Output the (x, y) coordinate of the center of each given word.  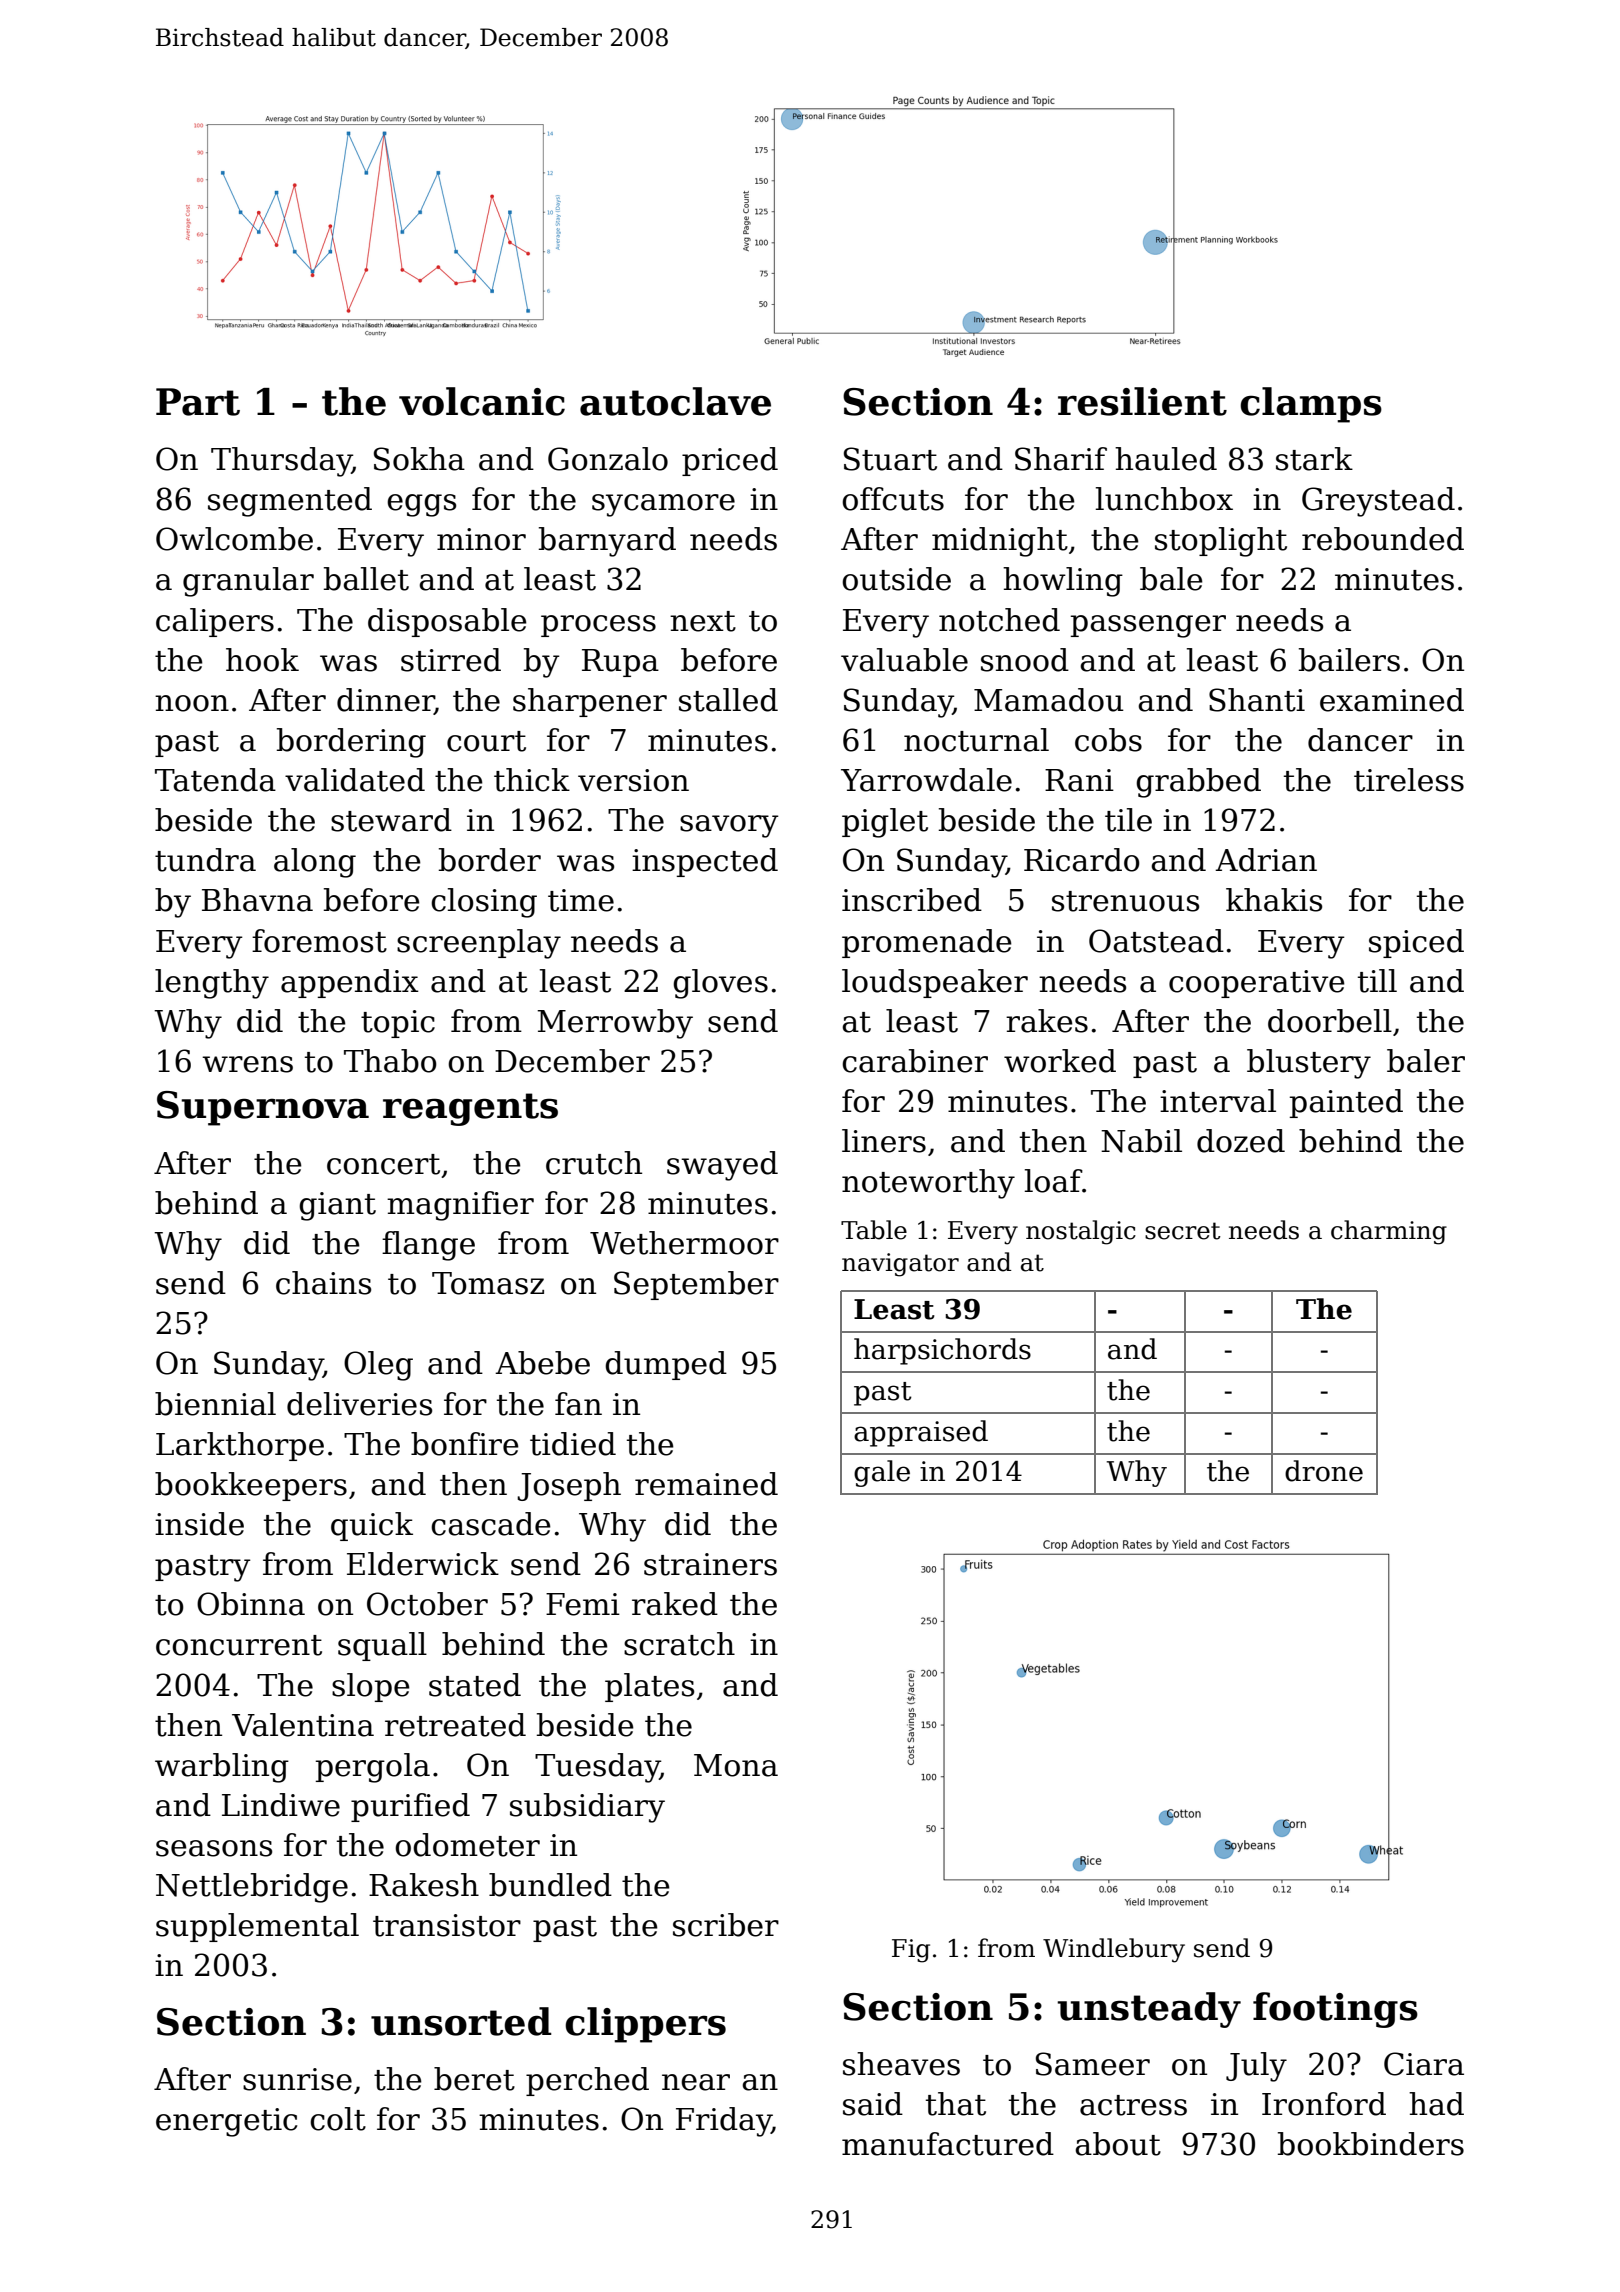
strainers (710, 1564)
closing (484, 903)
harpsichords (942, 1351)
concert (383, 1164)
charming (1389, 1232)
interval (1218, 1101)
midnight (1000, 542)
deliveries (359, 1404)
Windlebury (1114, 1950)
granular (248, 582)
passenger (1148, 626)
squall (382, 1646)
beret (474, 2079)
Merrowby (615, 1024)
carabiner (915, 1061)
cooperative (1257, 984)
